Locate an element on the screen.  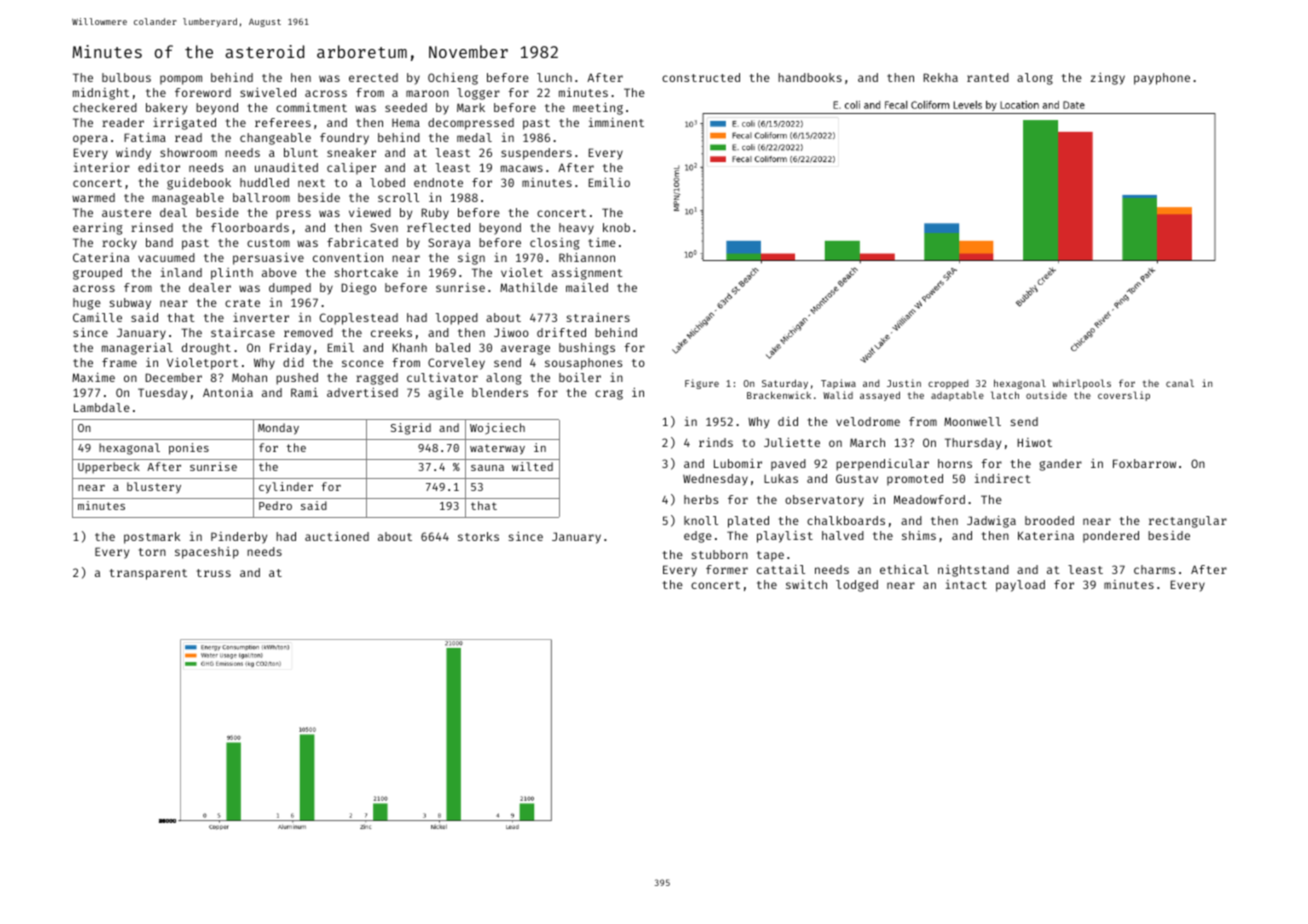
lobed is located at coordinates (387, 182).
